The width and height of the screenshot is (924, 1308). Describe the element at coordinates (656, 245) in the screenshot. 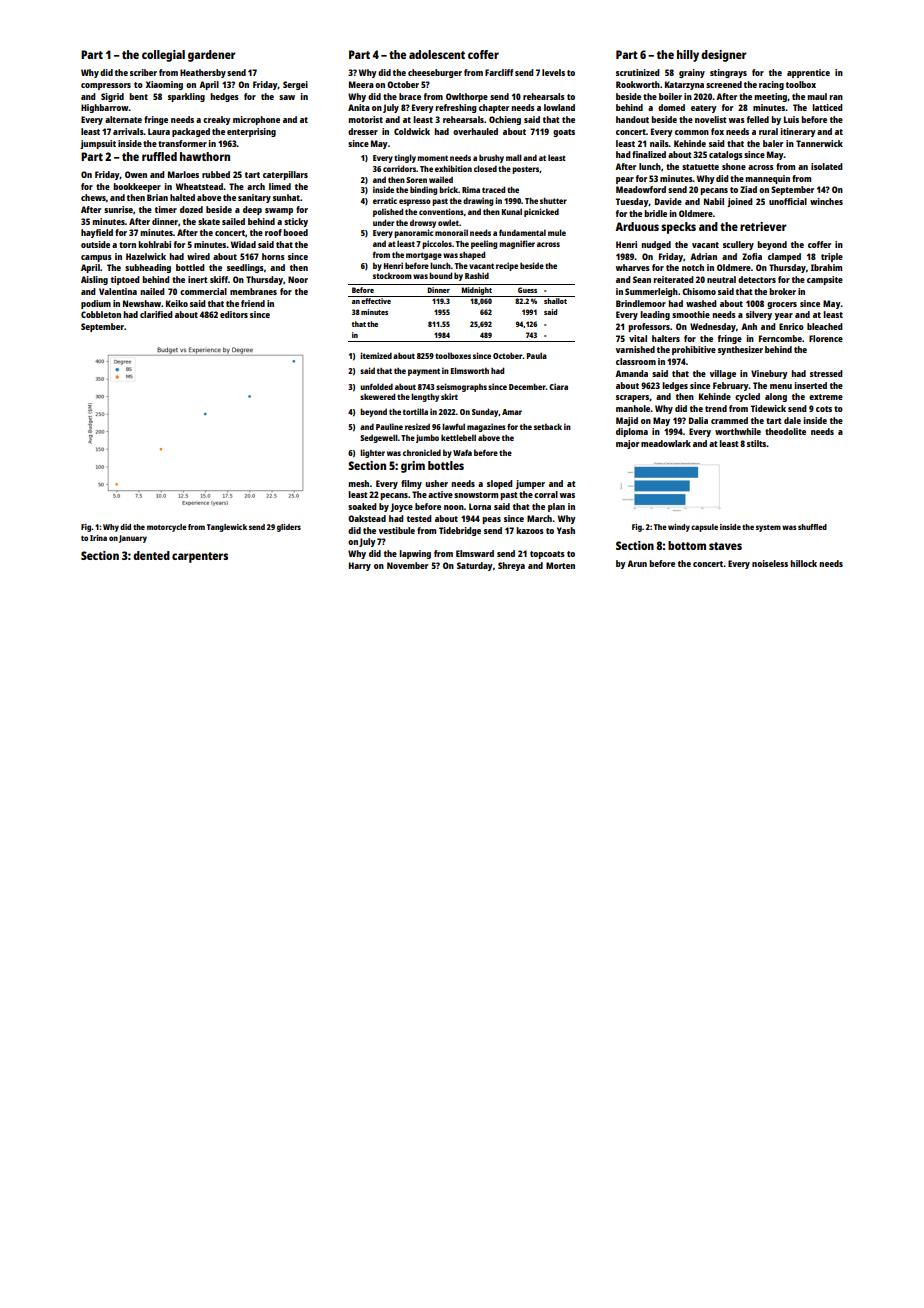

I see `nudged` at that location.
